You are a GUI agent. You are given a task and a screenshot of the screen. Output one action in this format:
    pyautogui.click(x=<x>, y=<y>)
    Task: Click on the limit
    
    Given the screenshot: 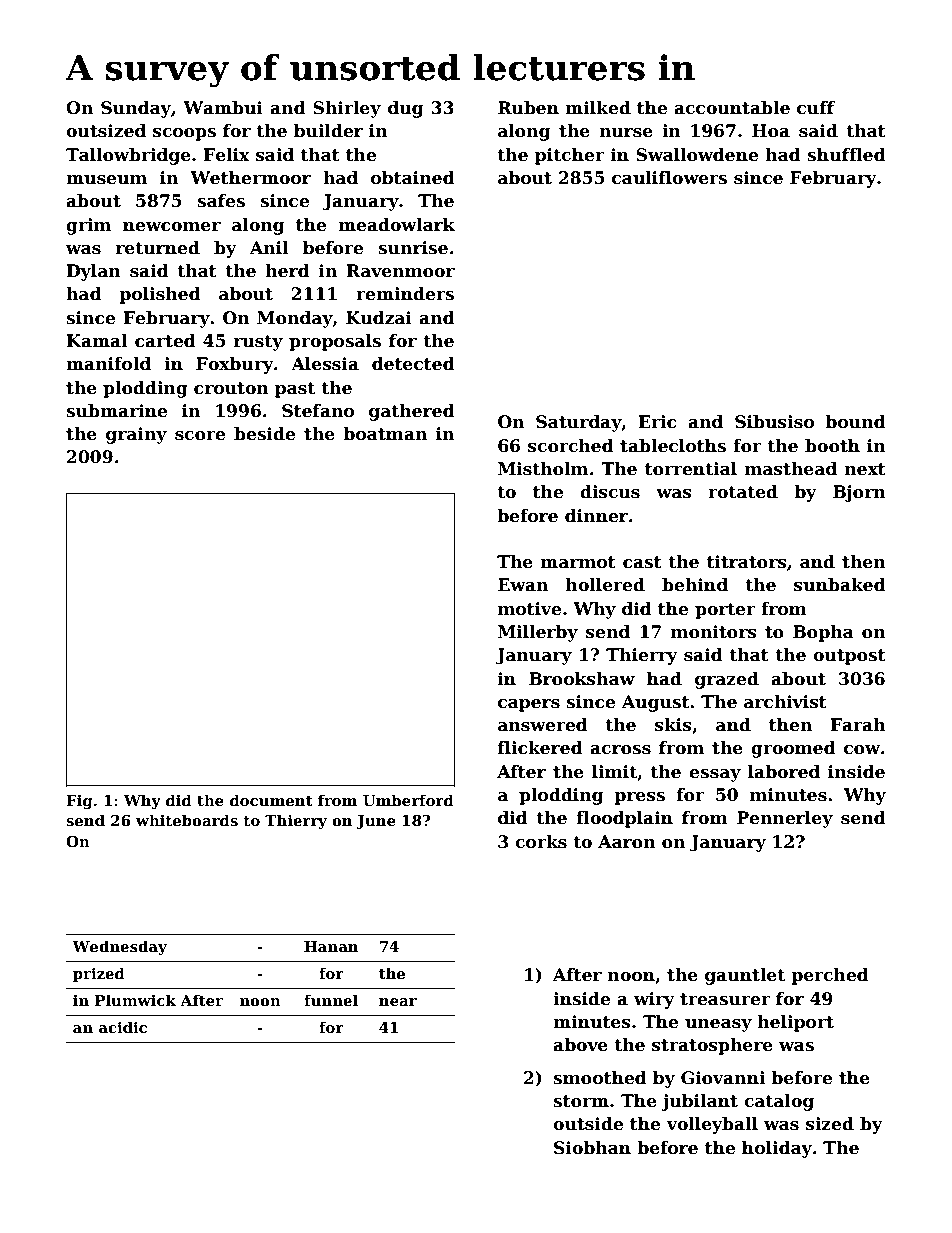 What is the action you would take?
    pyautogui.click(x=614, y=772)
